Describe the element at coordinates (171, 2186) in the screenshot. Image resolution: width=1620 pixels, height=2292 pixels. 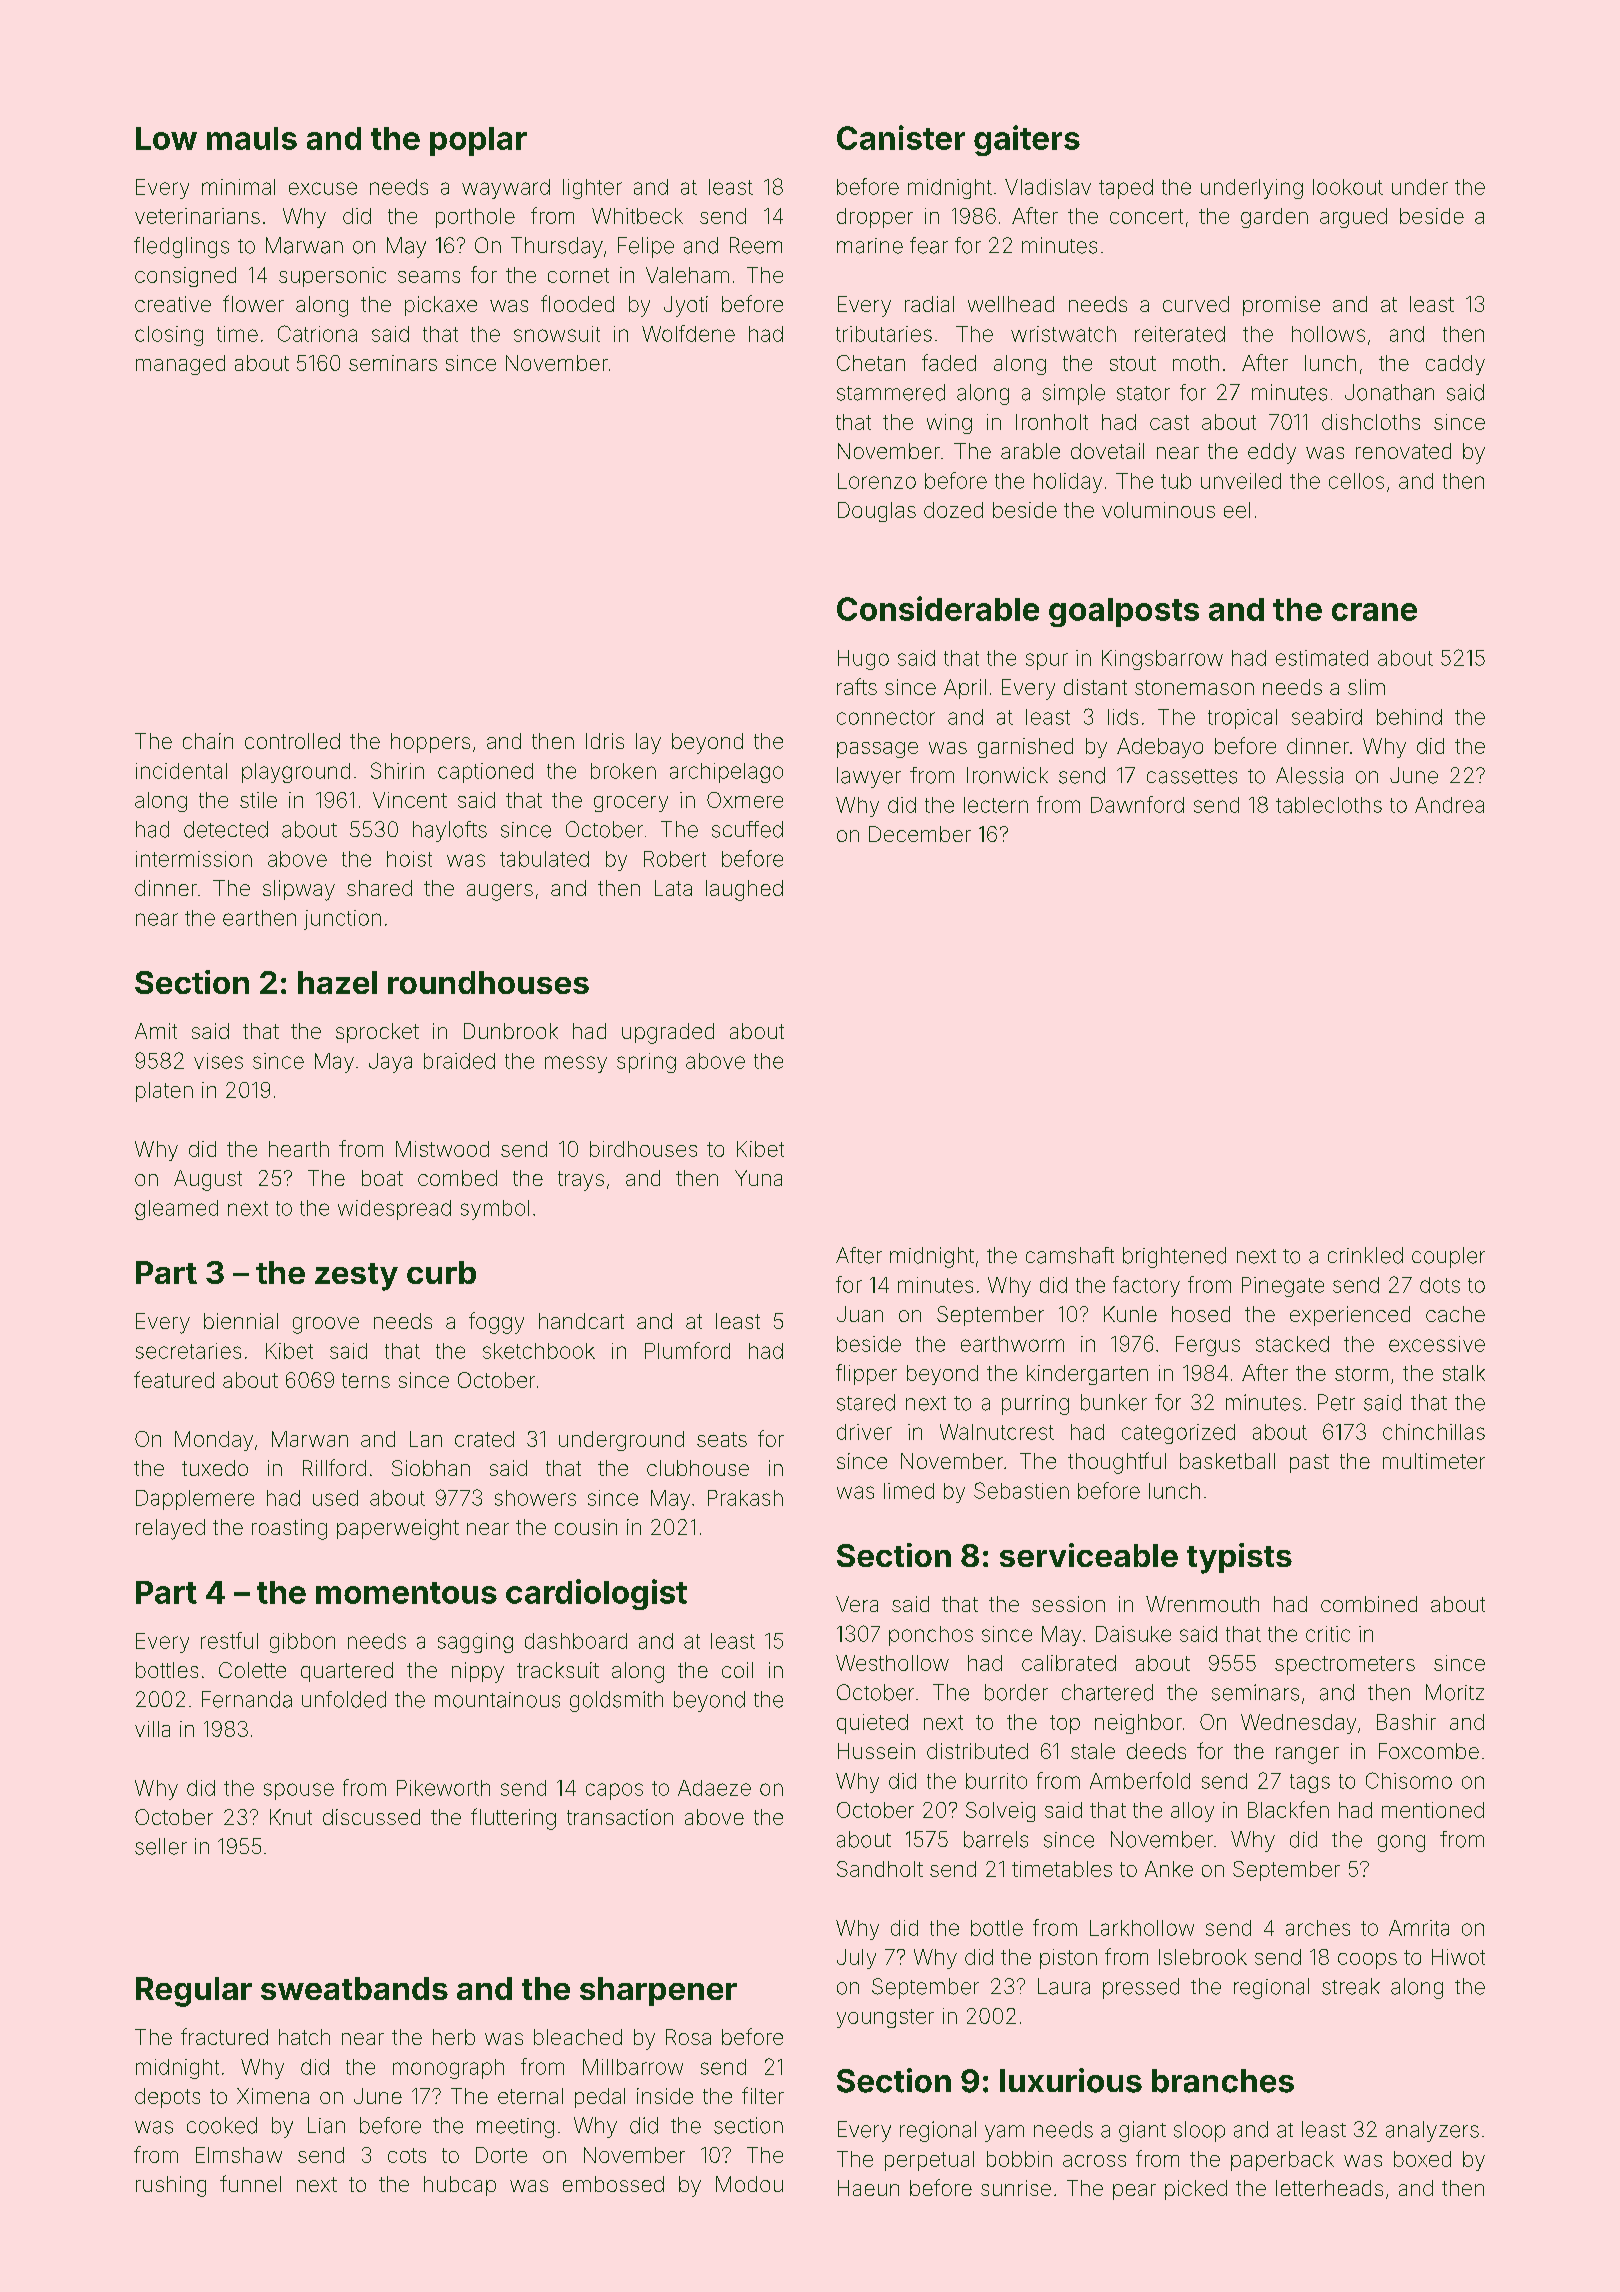
I see `rushing` at that location.
